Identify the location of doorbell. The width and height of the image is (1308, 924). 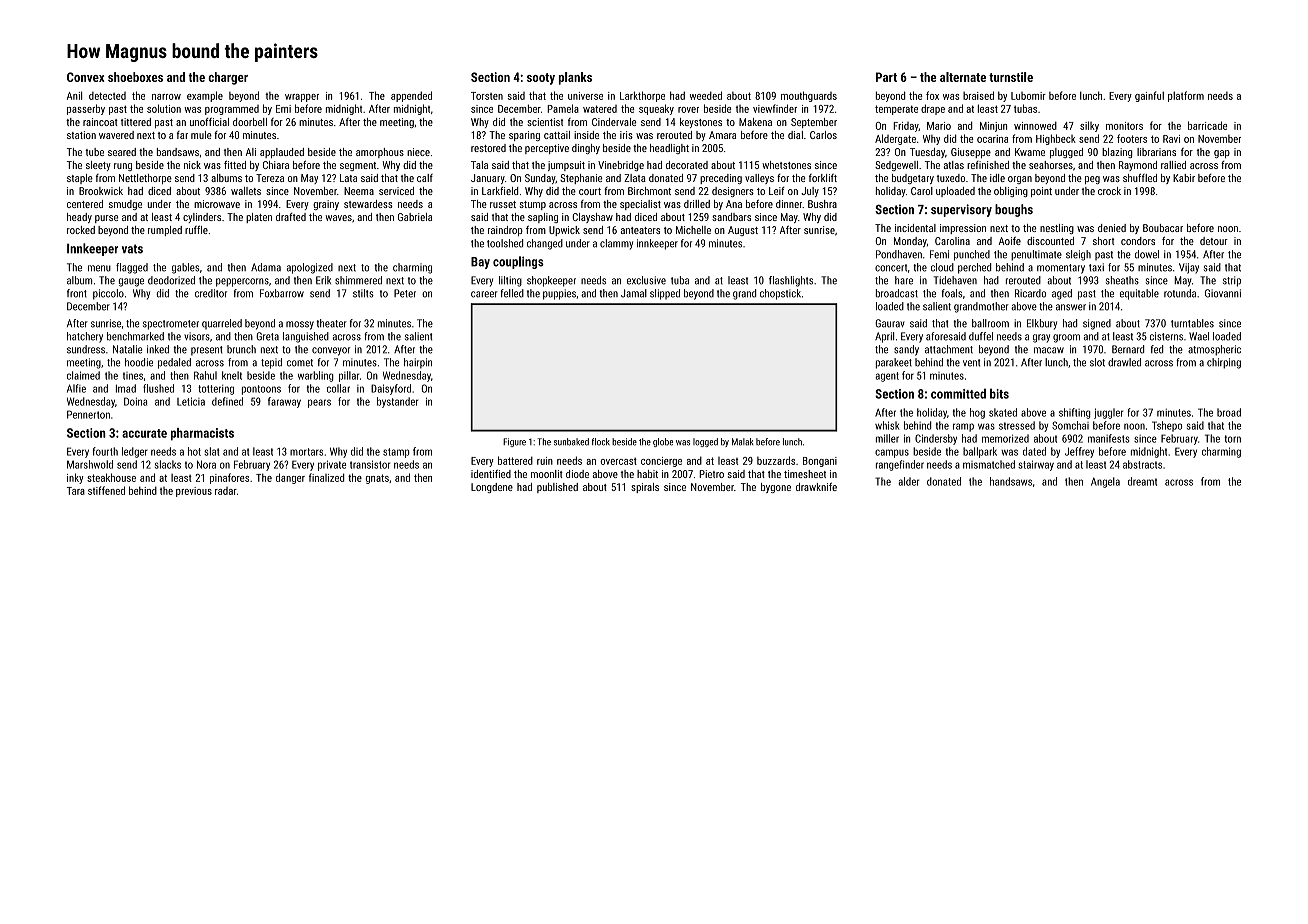
(250, 122).
